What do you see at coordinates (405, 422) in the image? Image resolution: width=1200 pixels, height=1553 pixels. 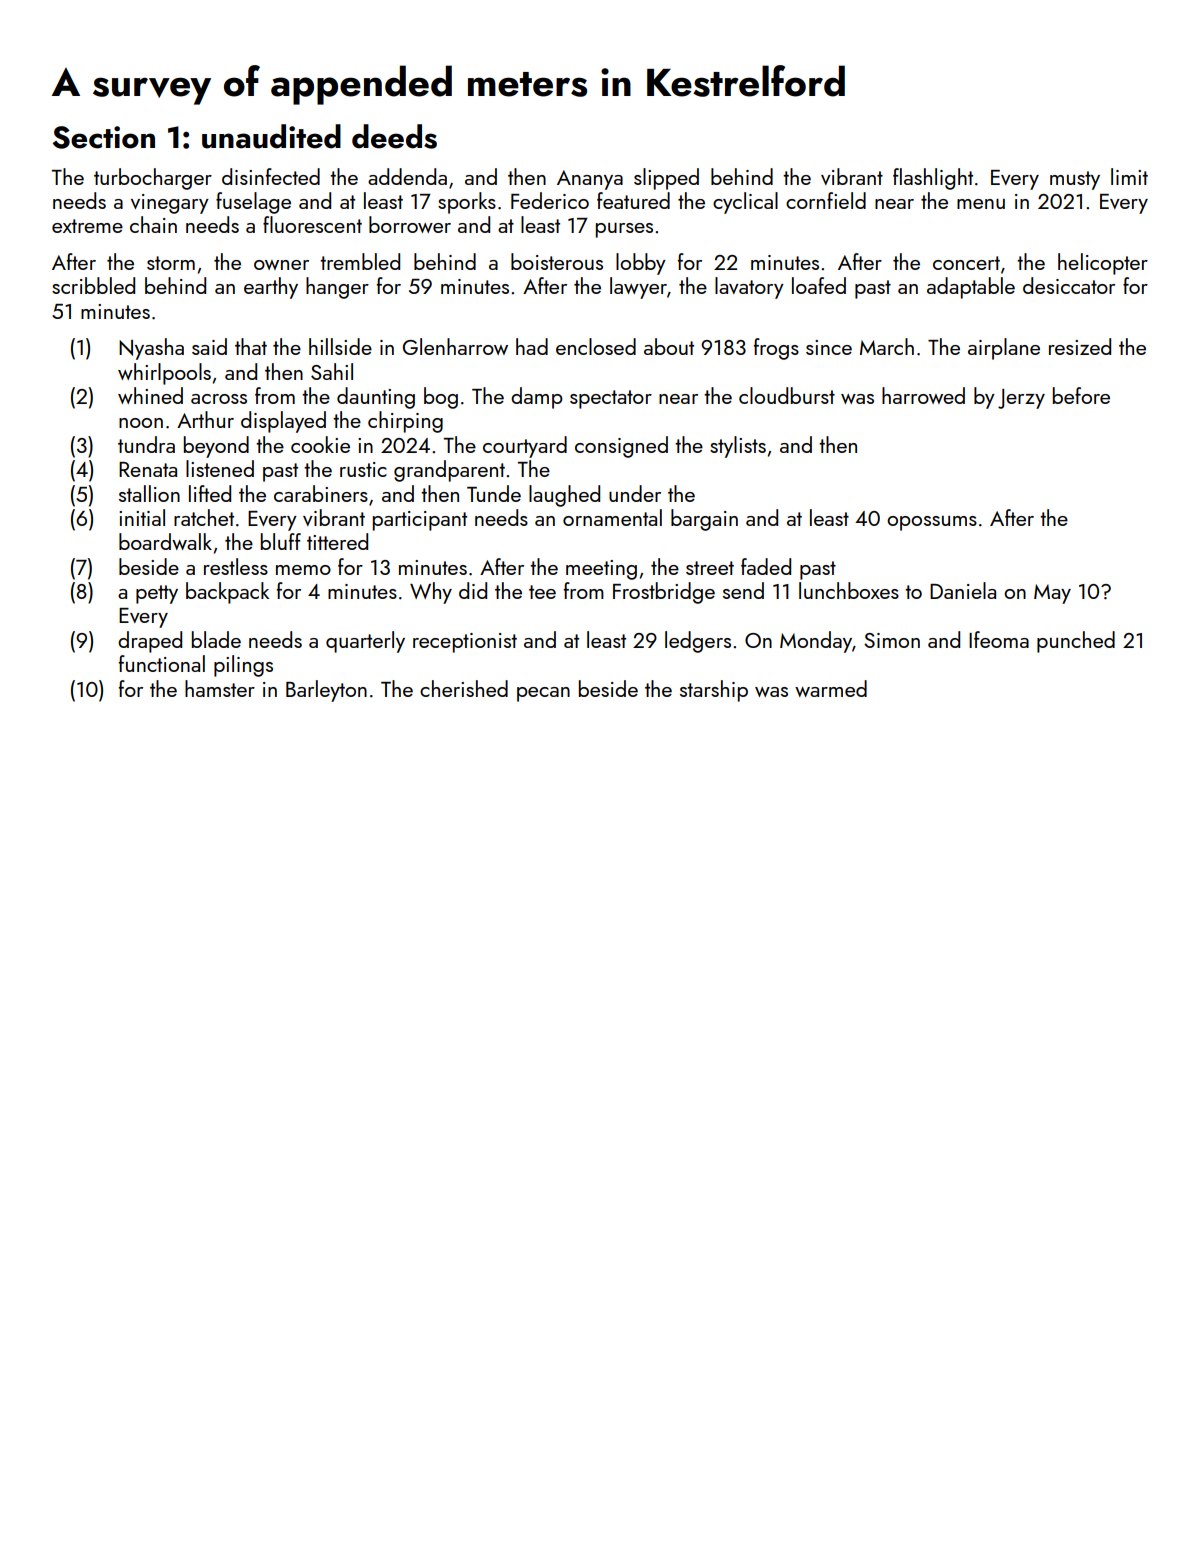 I see `chirping` at bounding box center [405, 422].
